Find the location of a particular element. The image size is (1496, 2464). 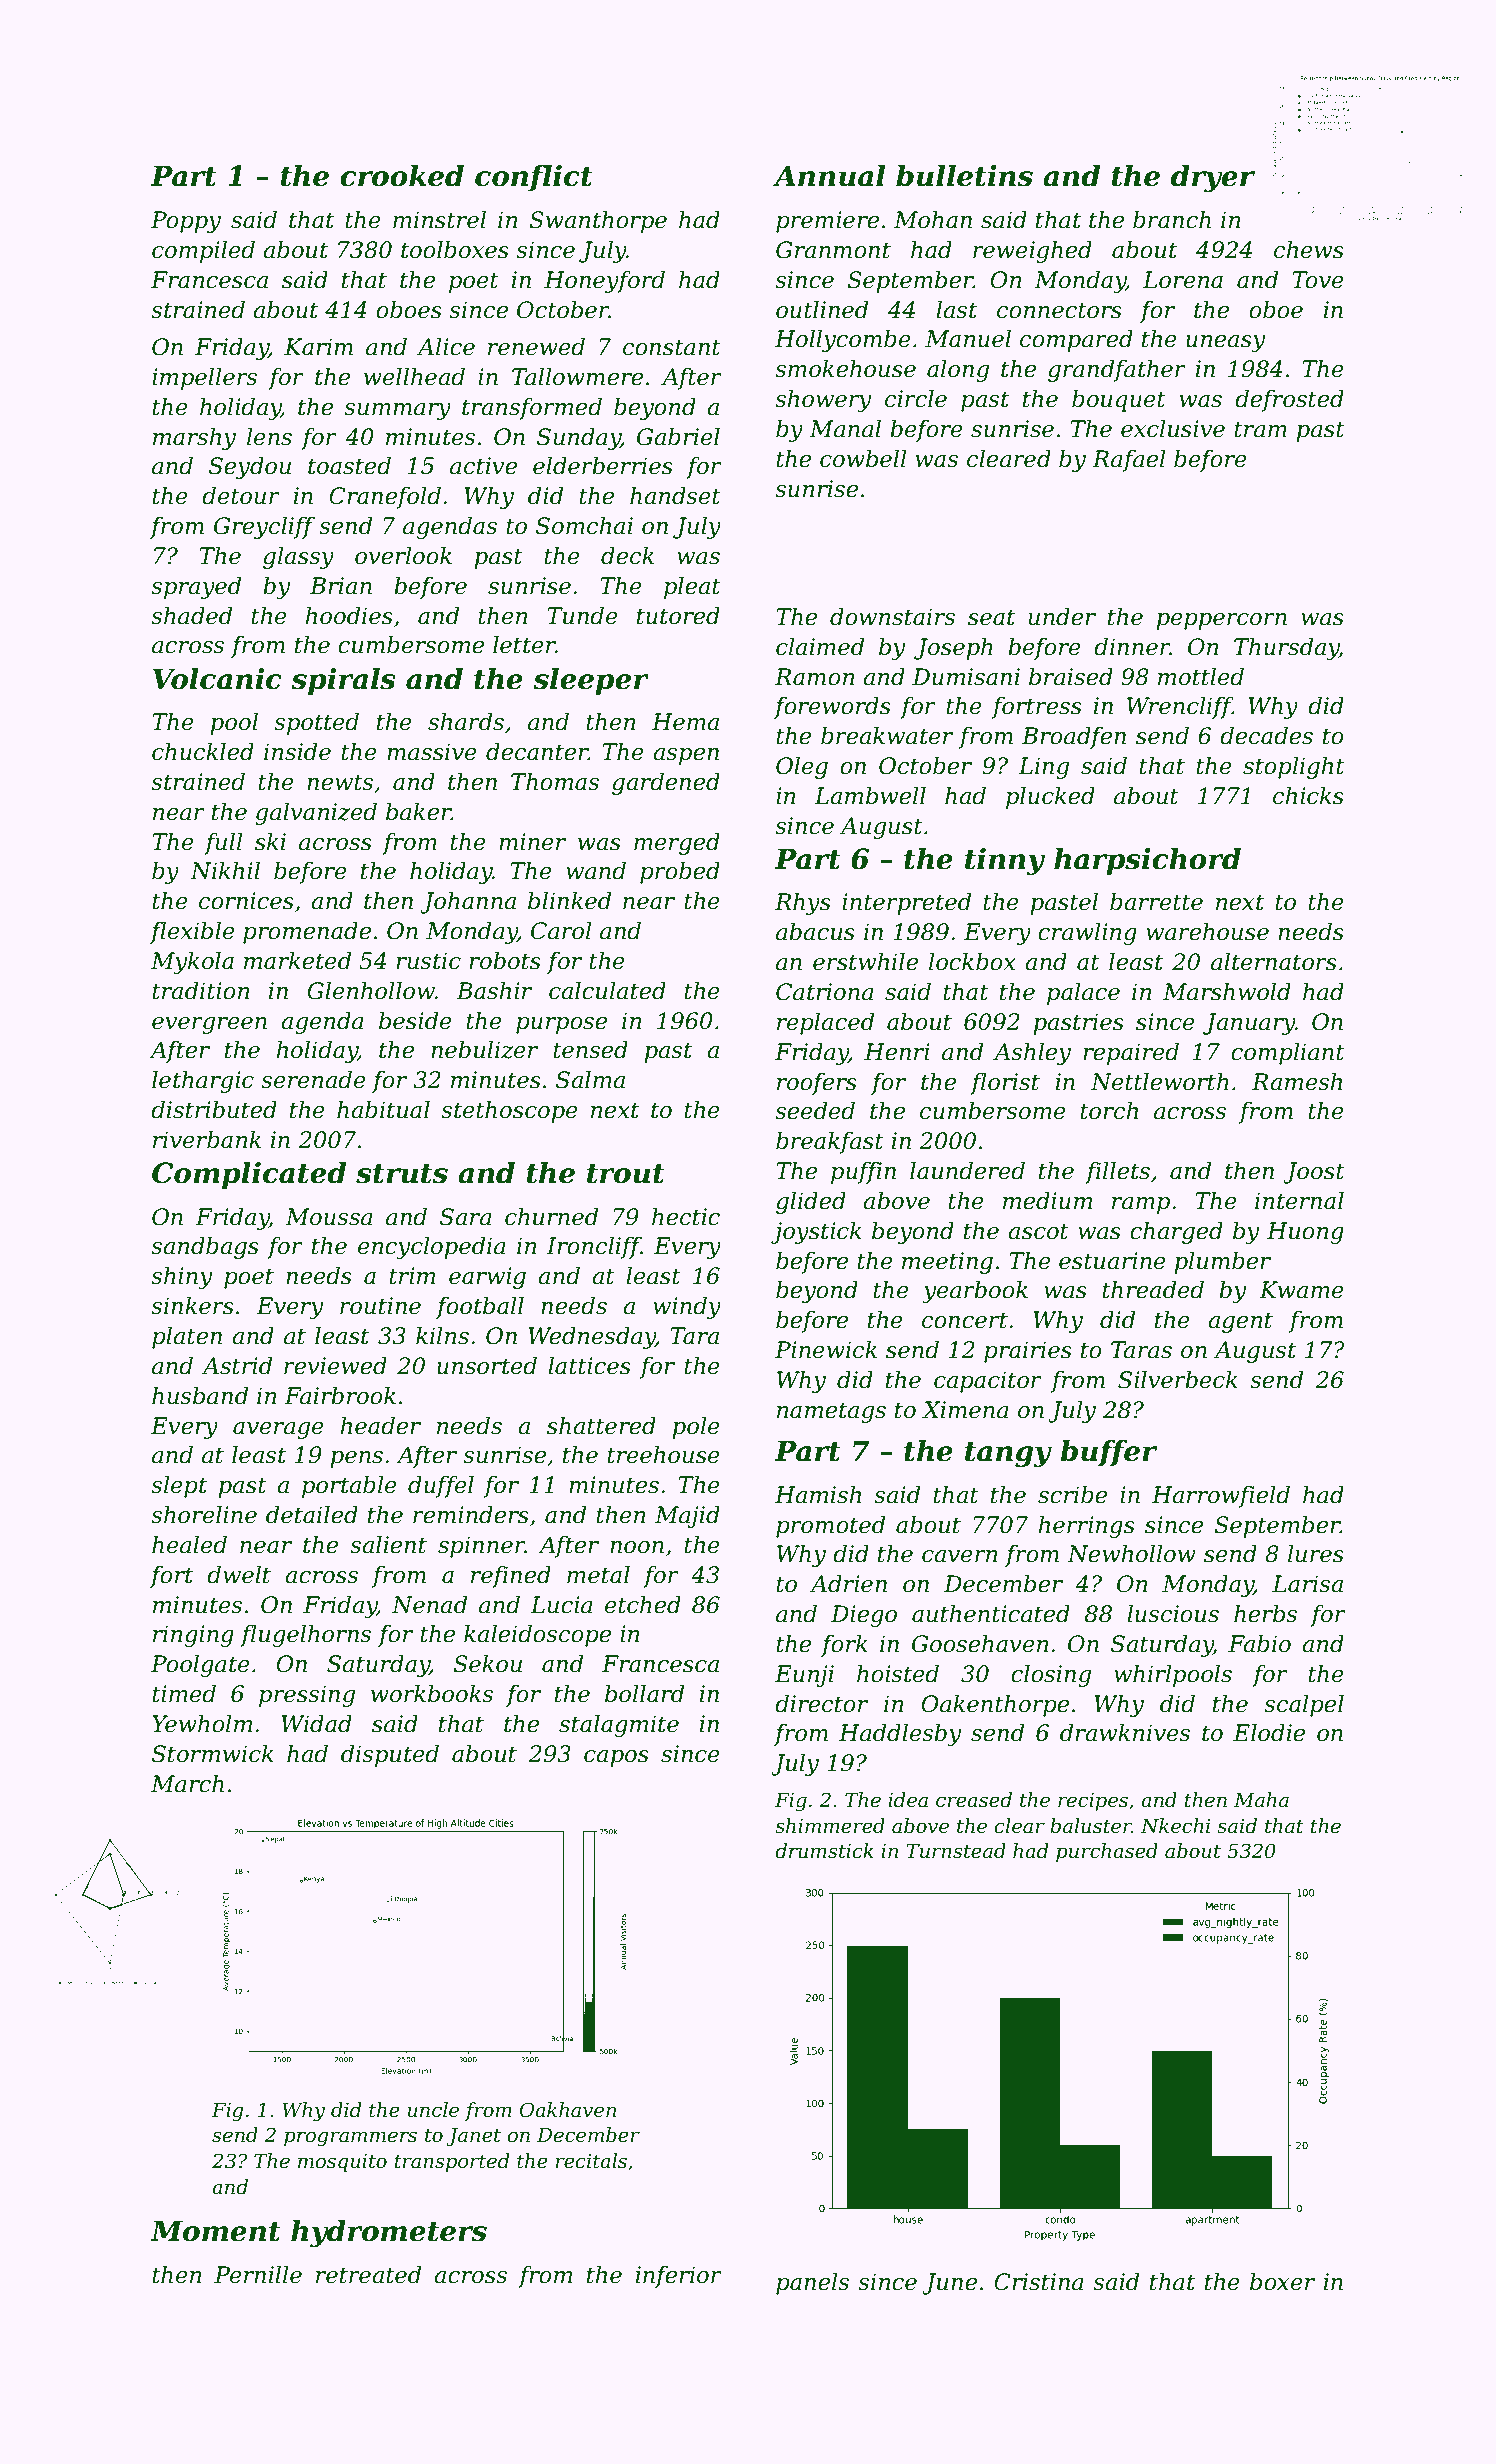

shattered is located at coordinates (601, 1426).
